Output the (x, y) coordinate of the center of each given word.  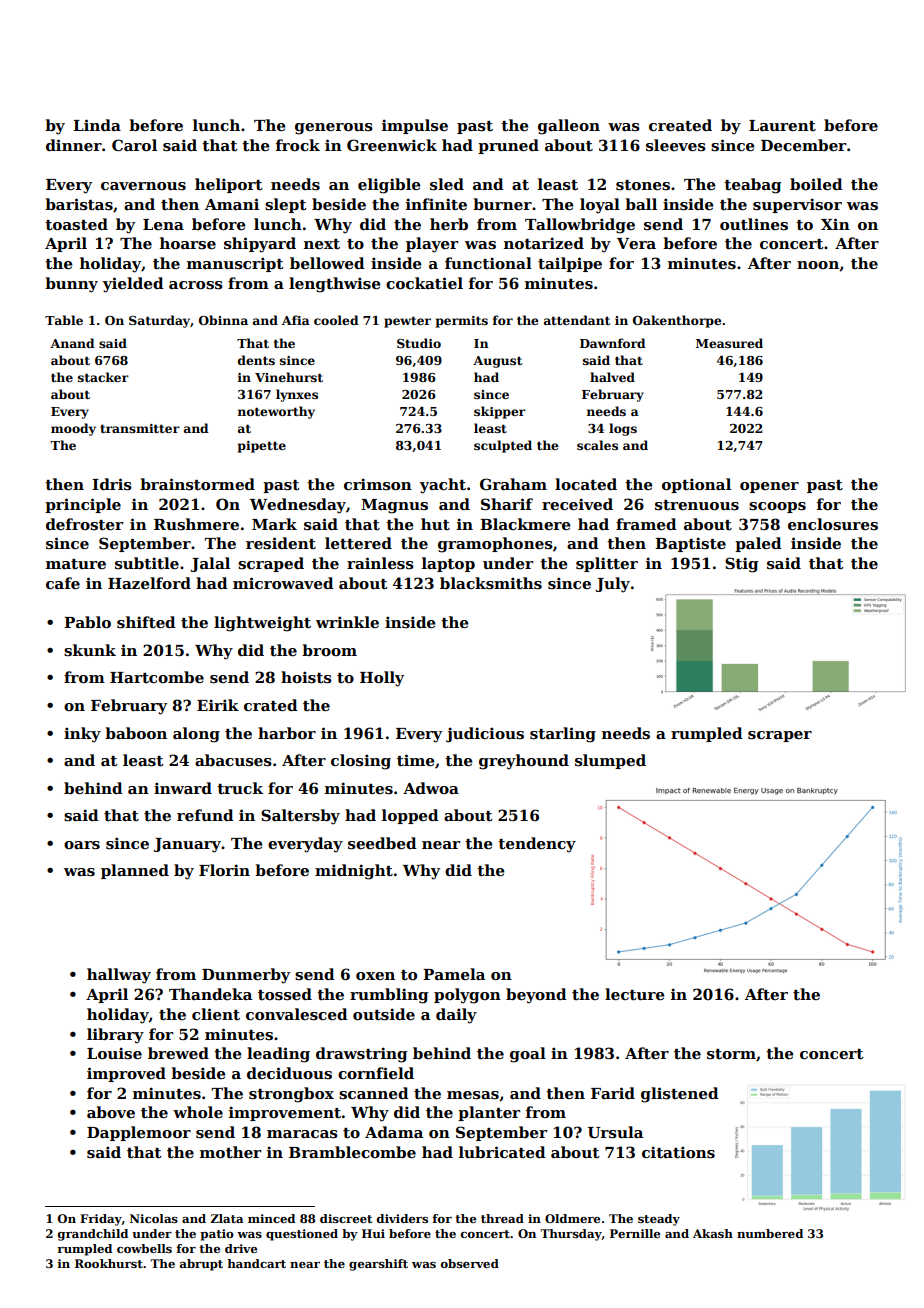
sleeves (676, 145)
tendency (537, 845)
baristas (79, 204)
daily (456, 1016)
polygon (467, 996)
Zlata (227, 1218)
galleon (569, 127)
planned (135, 871)
